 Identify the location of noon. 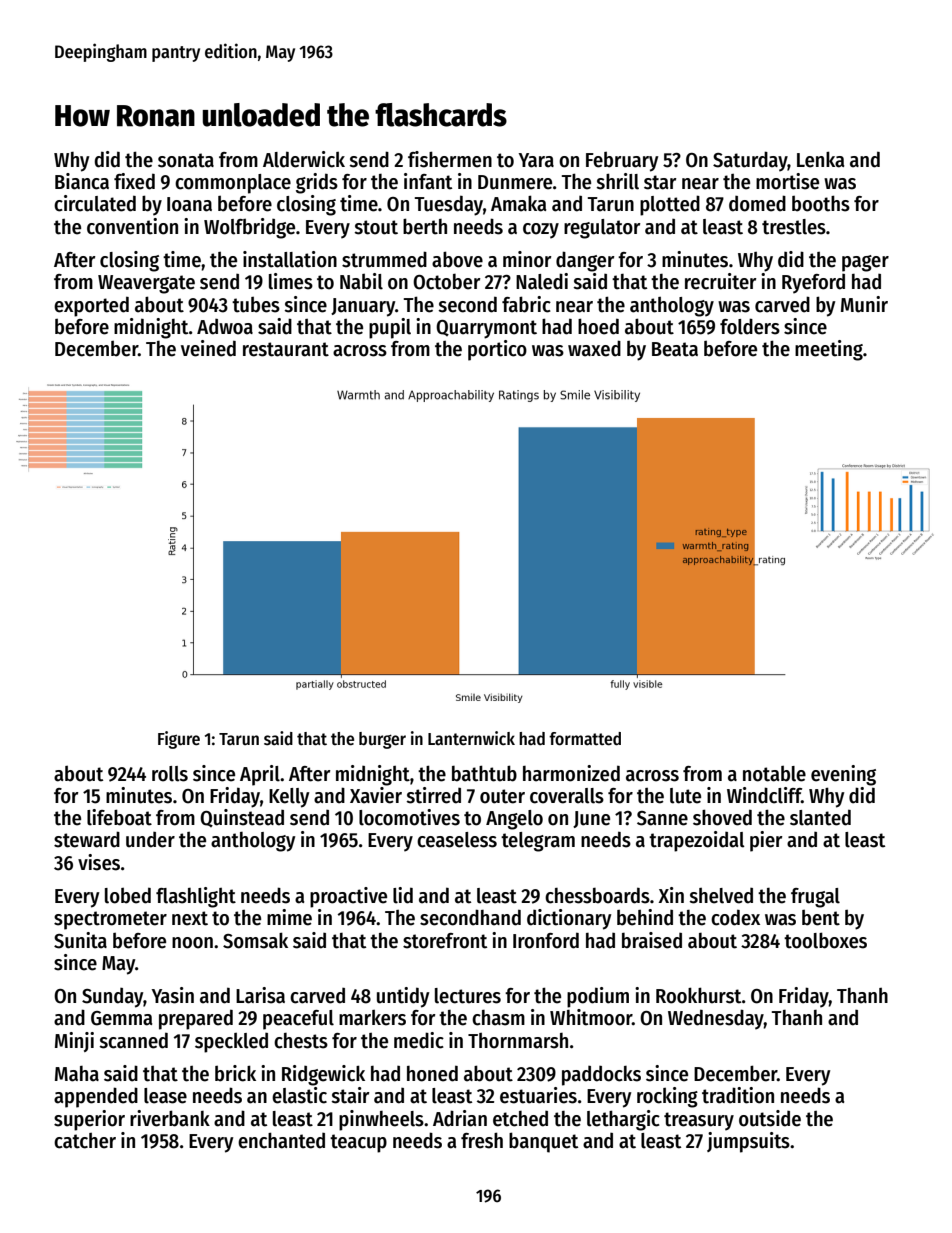
(192, 943).
